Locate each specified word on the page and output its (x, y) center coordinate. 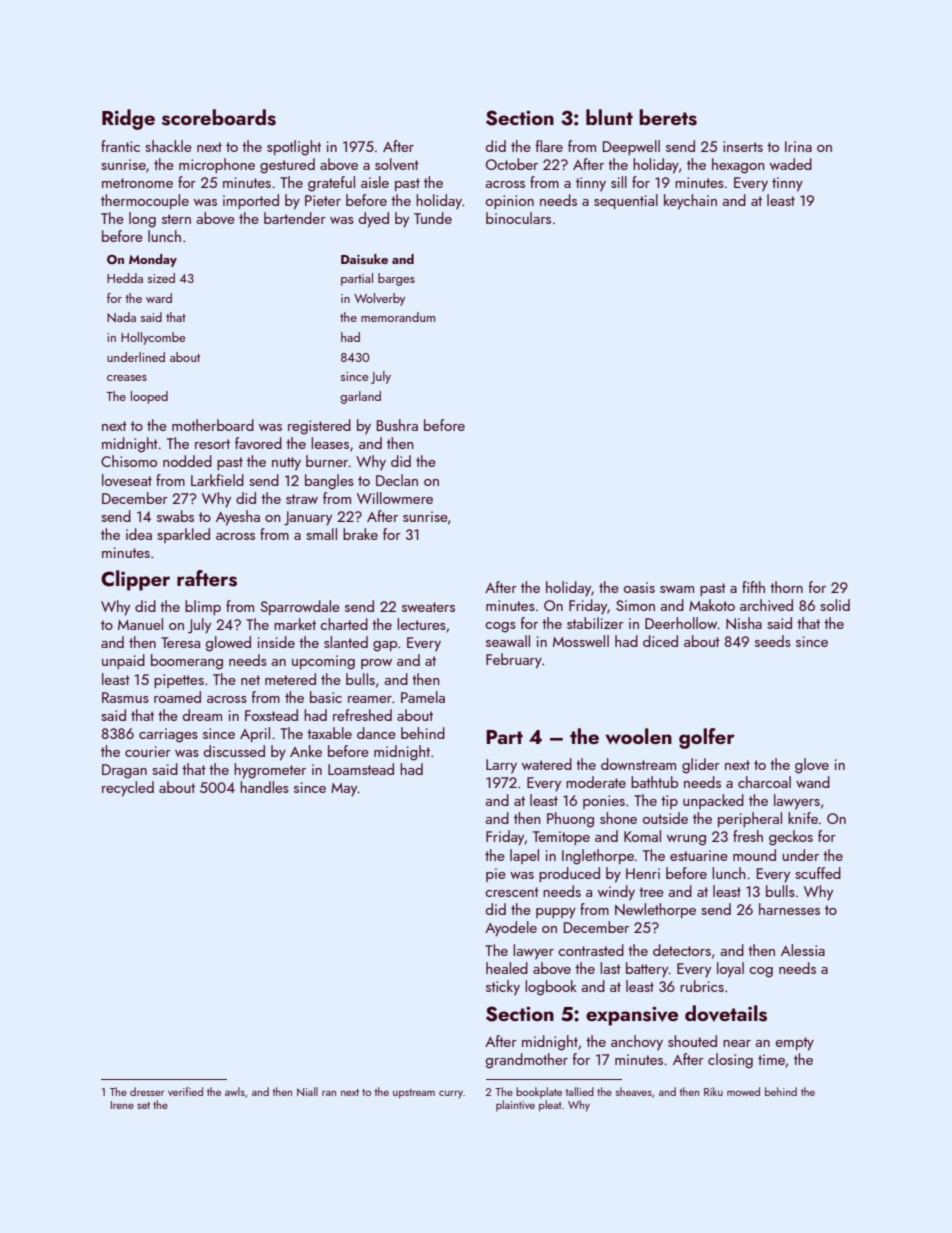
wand (813, 782)
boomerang (187, 662)
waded (791, 164)
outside (665, 818)
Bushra (397, 425)
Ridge (128, 119)
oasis (639, 587)
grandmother (527, 1061)
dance (376, 733)
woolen (639, 736)
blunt (609, 117)
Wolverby (379, 299)
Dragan (124, 771)
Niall (307, 1091)
